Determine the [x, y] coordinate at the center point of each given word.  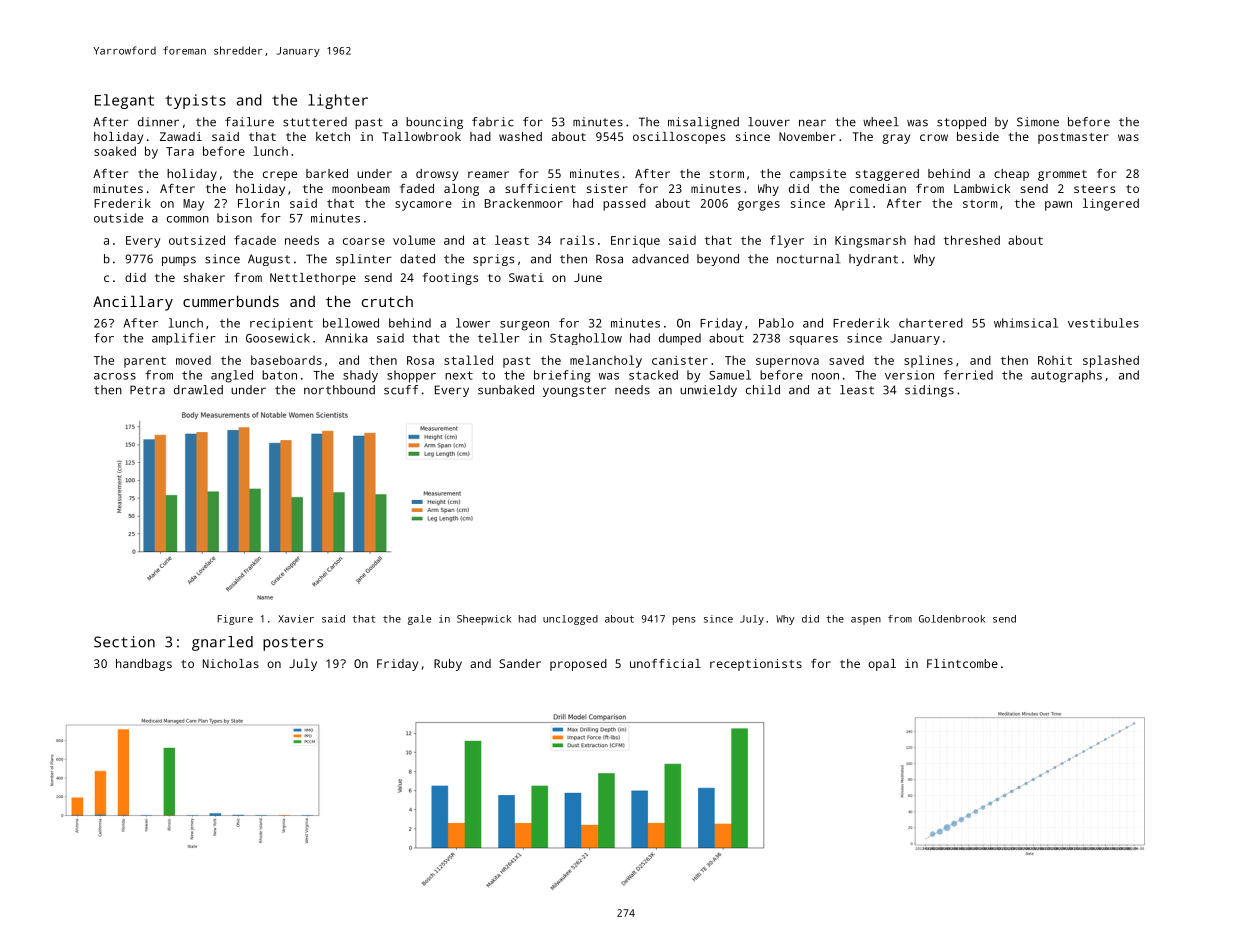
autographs [1066, 376]
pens [684, 621]
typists [195, 101]
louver [769, 122]
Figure [235, 620]
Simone [1038, 122]
